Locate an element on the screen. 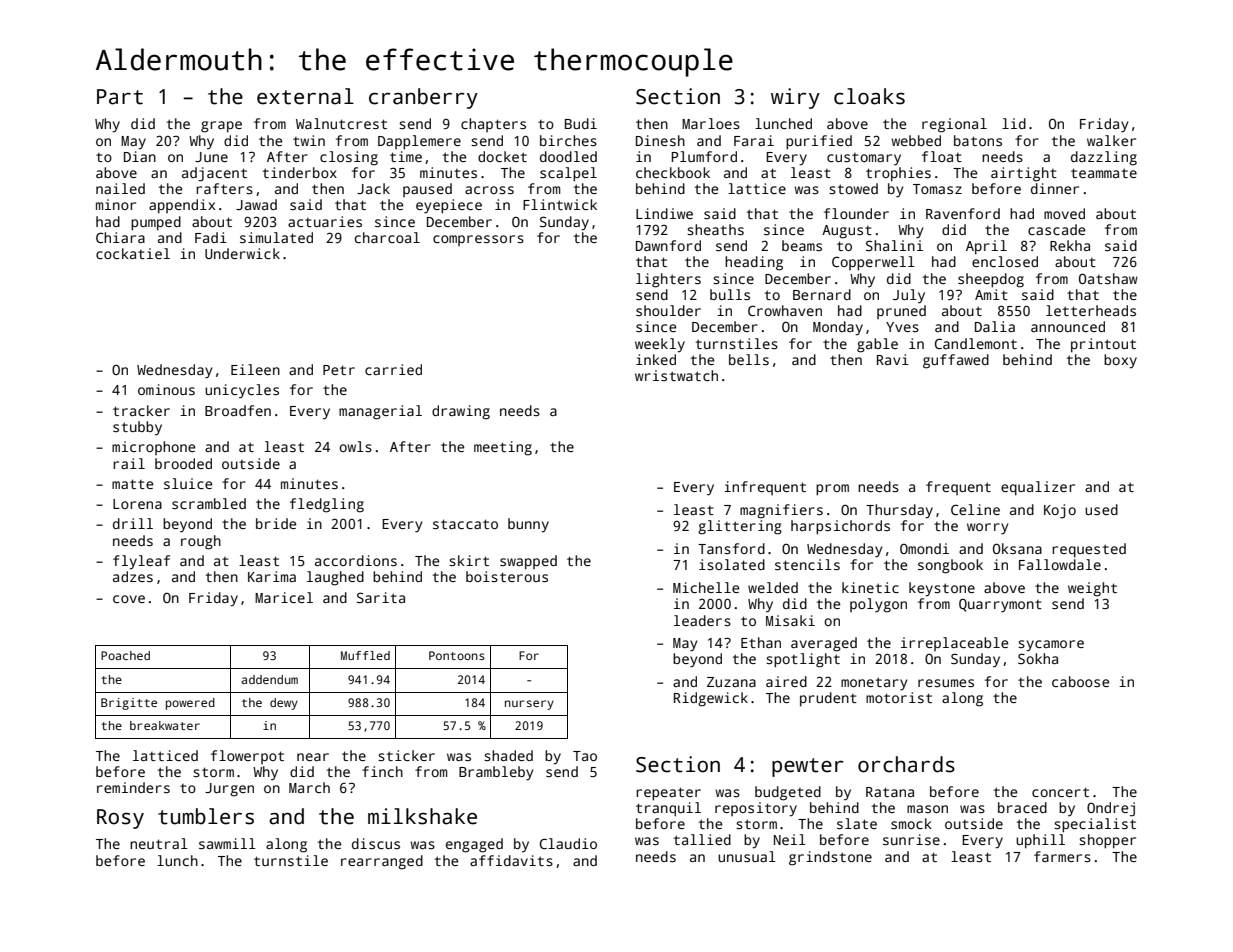 The height and width of the screenshot is (952, 1233). bells is located at coordinates (749, 359).
